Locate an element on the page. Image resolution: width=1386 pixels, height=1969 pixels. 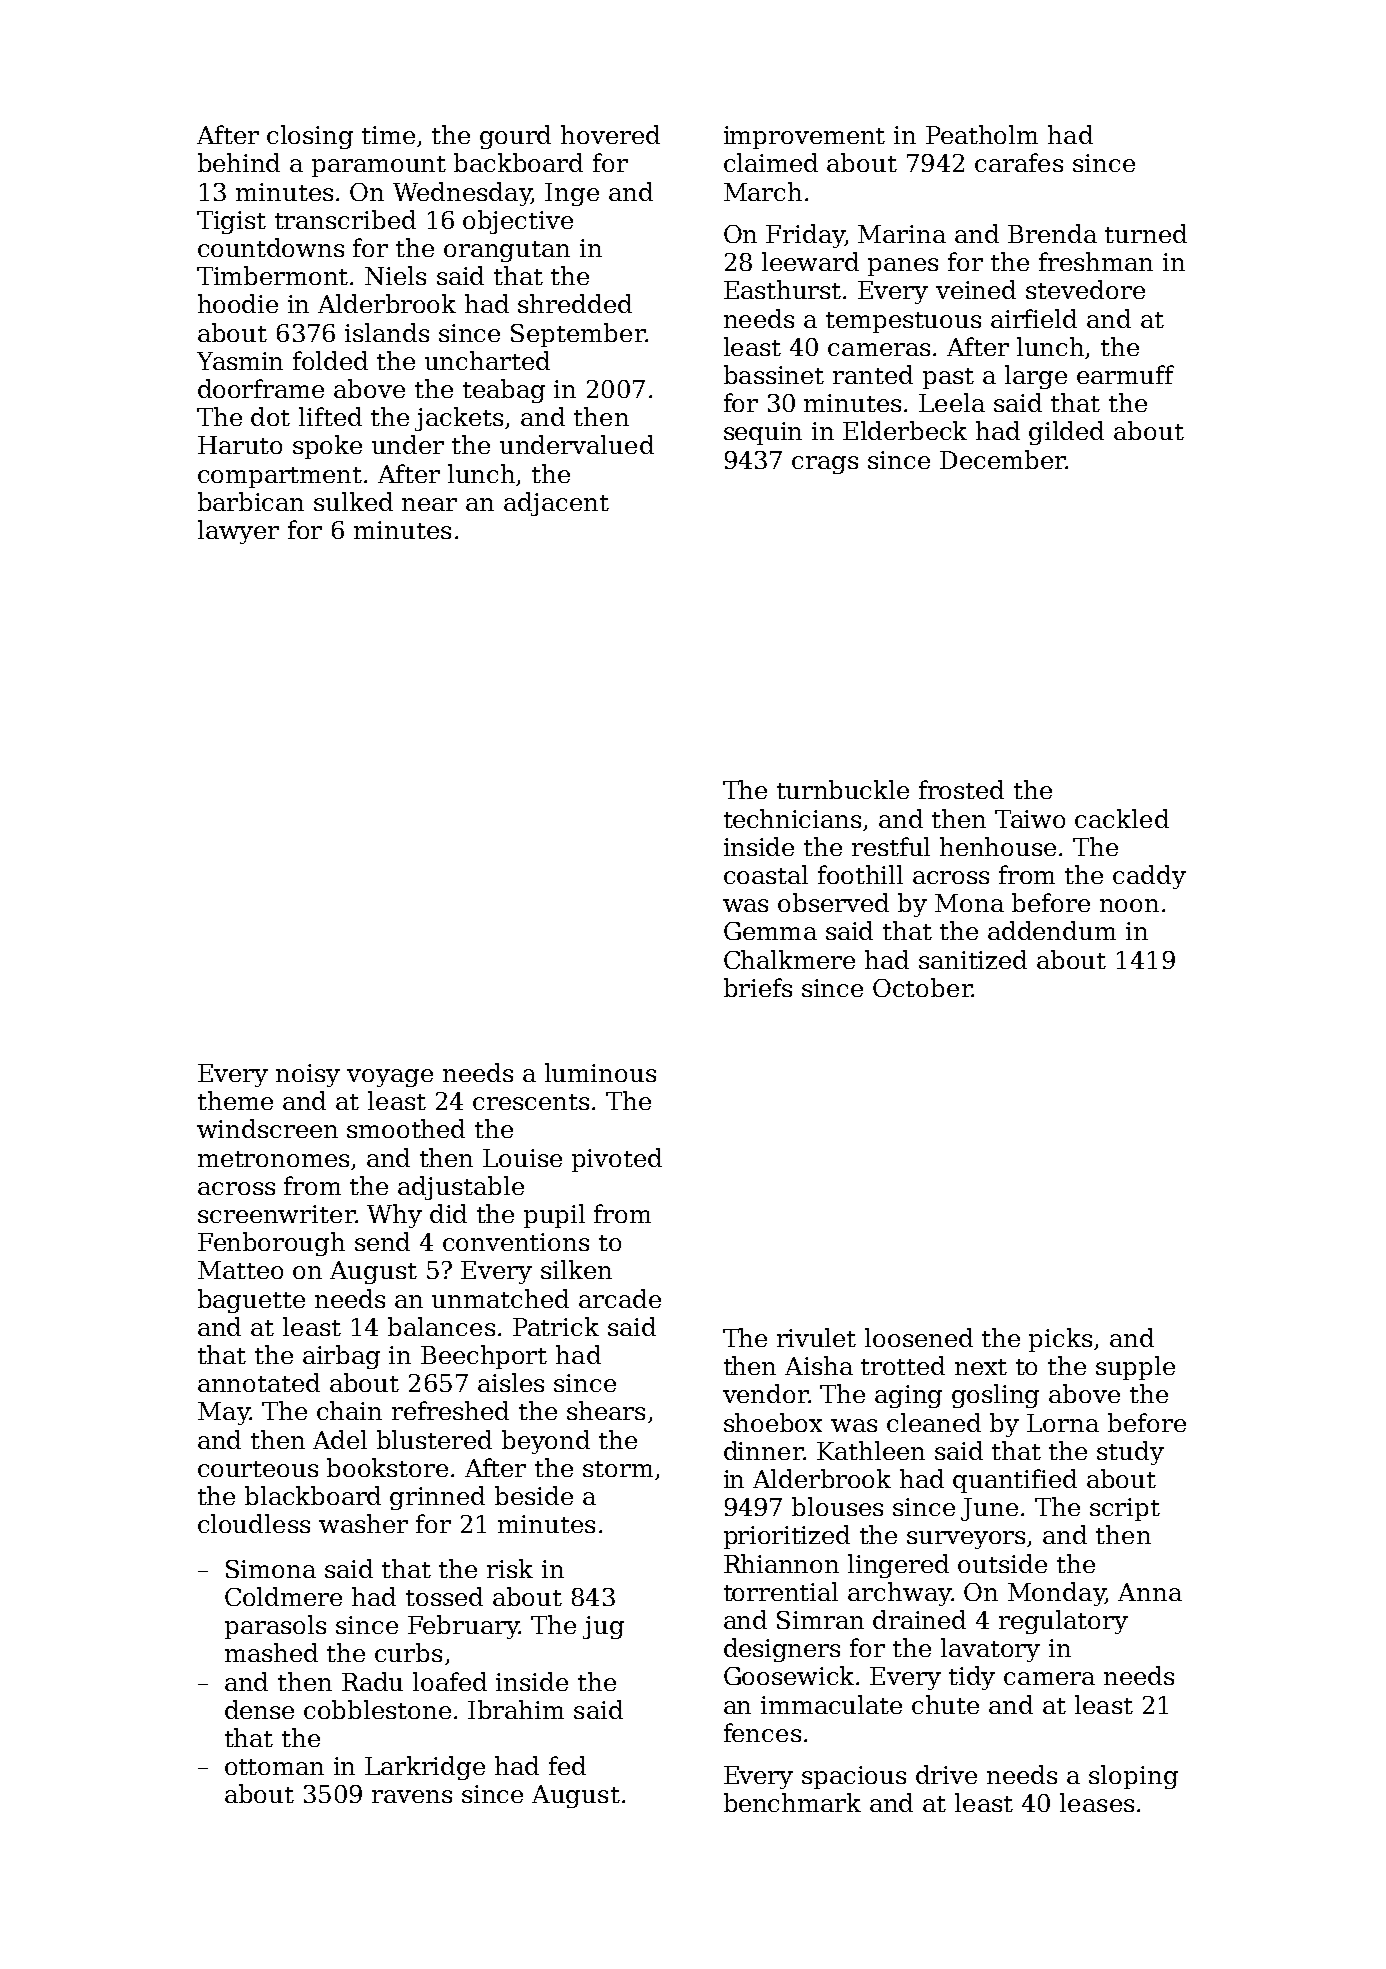
Easthurst is located at coordinates (782, 289).
